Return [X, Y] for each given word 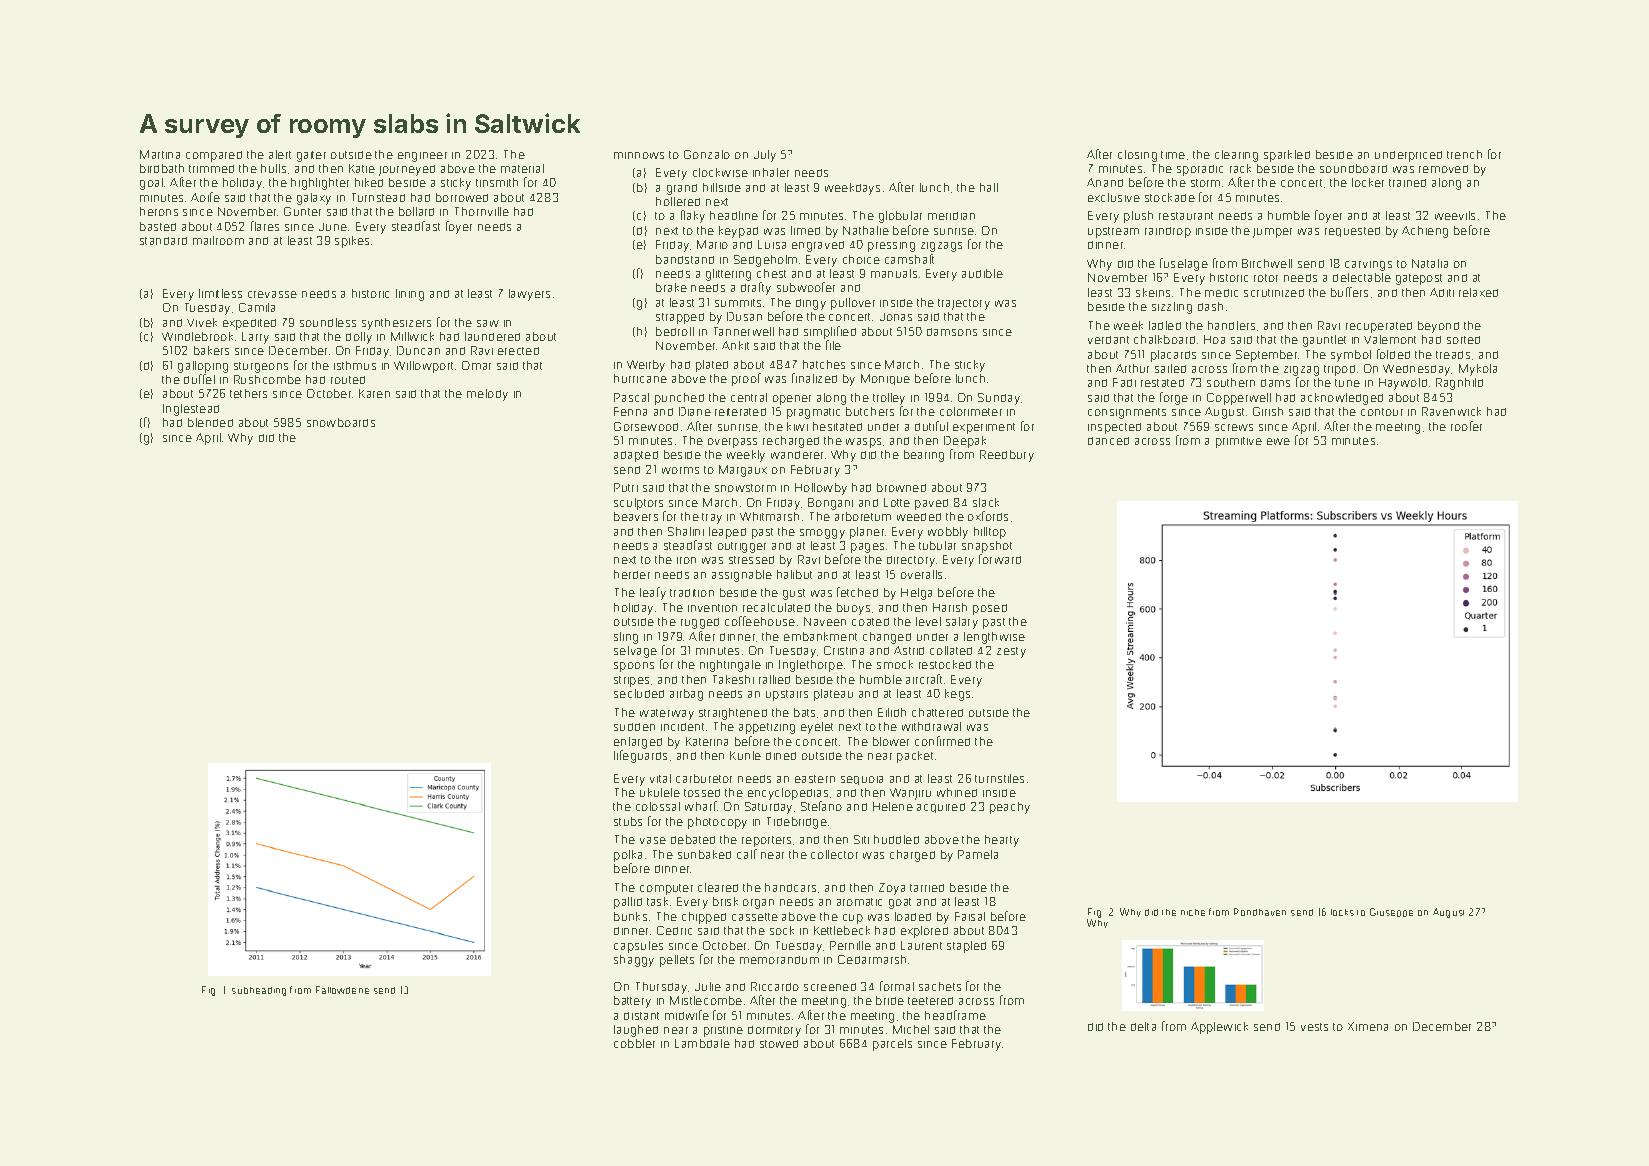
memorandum [779, 960]
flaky [693, 216]
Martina [160, 154]
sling [626, 638]
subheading [259, 991]
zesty [1011, 652]
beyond [1438, 327]
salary [962, 623]
